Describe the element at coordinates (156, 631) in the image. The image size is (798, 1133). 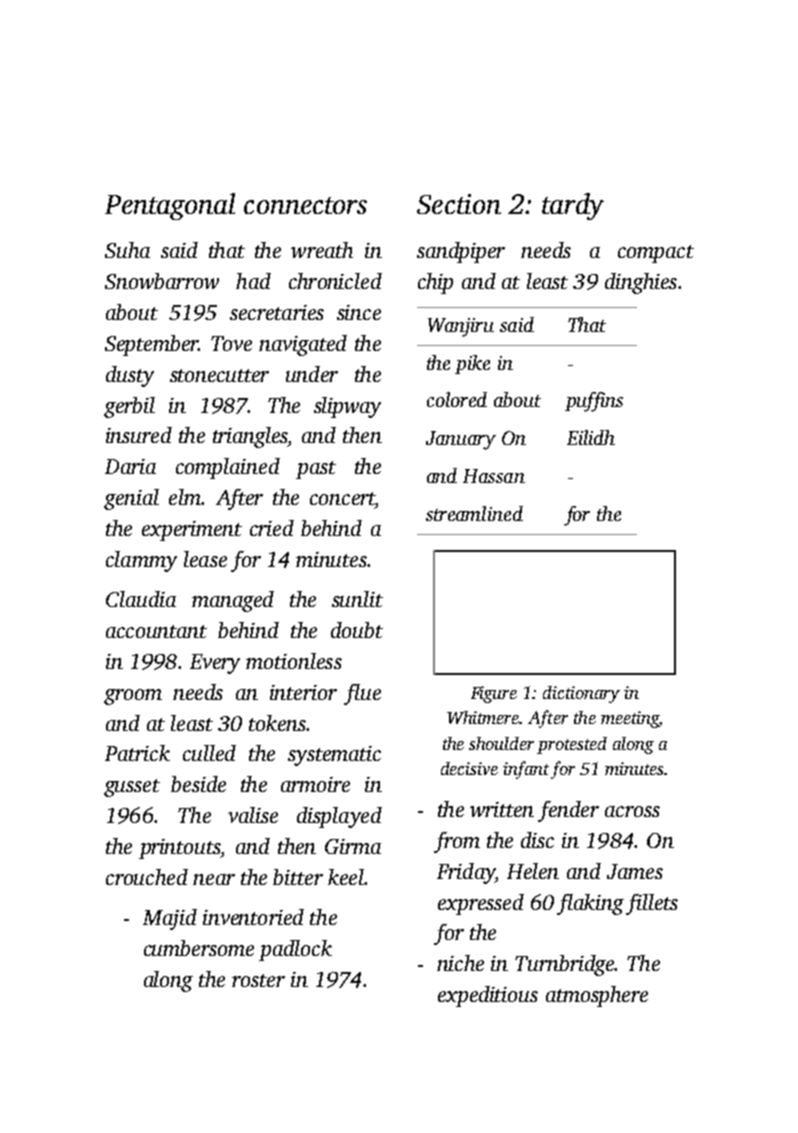
I see `accountant` at that location.
